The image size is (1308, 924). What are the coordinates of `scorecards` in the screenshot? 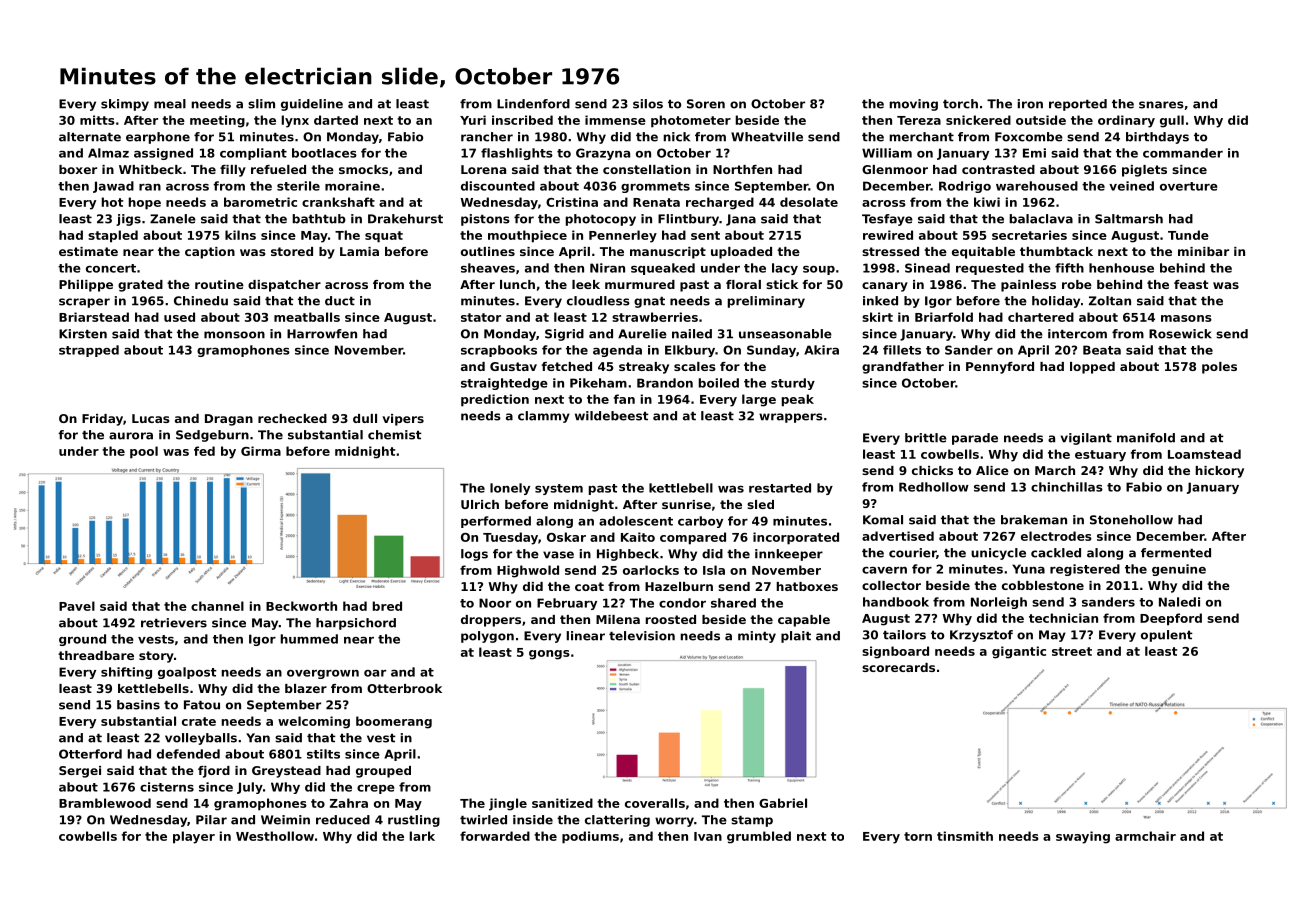 It's located at (898, 667).
